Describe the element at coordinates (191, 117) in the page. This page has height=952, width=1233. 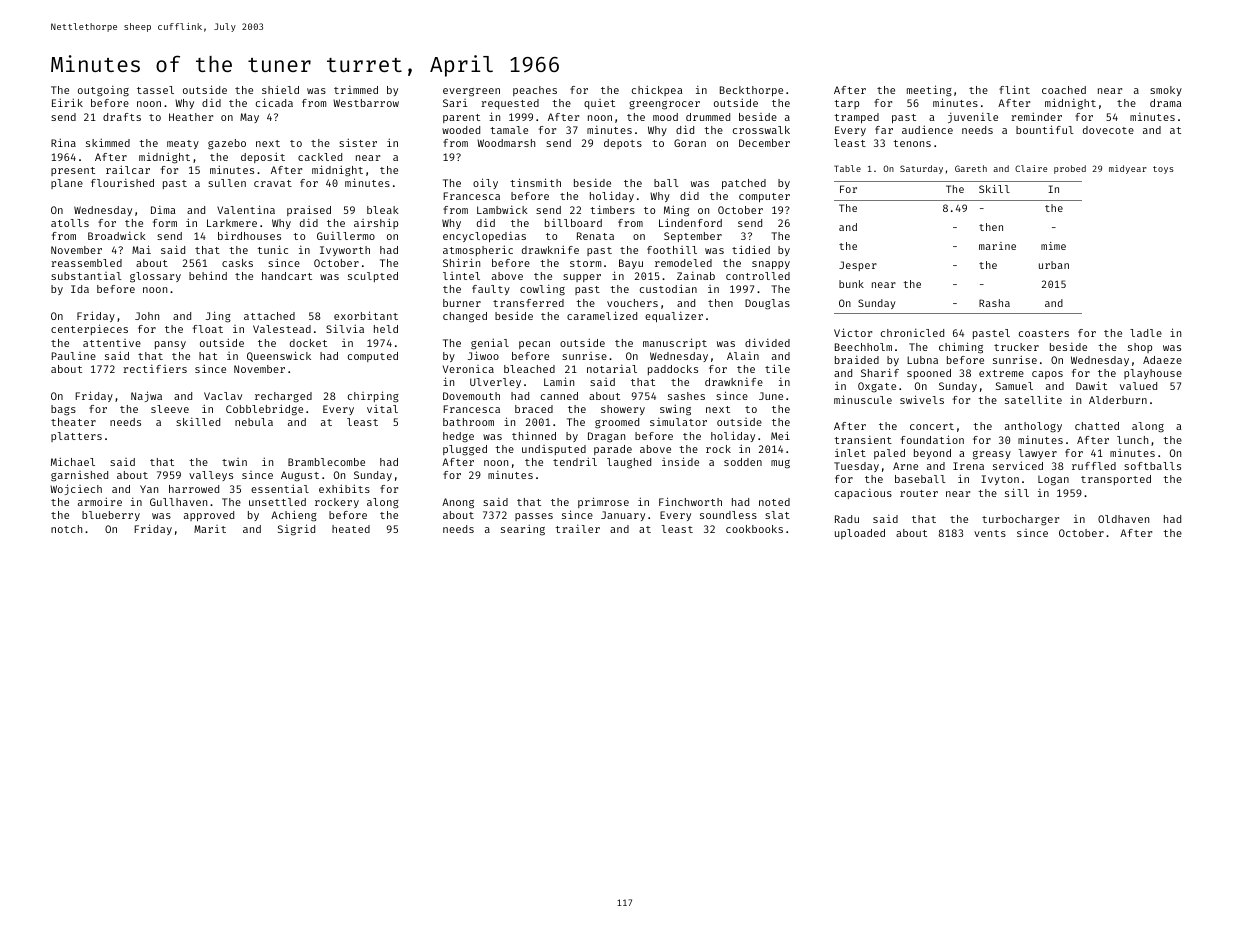
I see `Heather` at that location.
